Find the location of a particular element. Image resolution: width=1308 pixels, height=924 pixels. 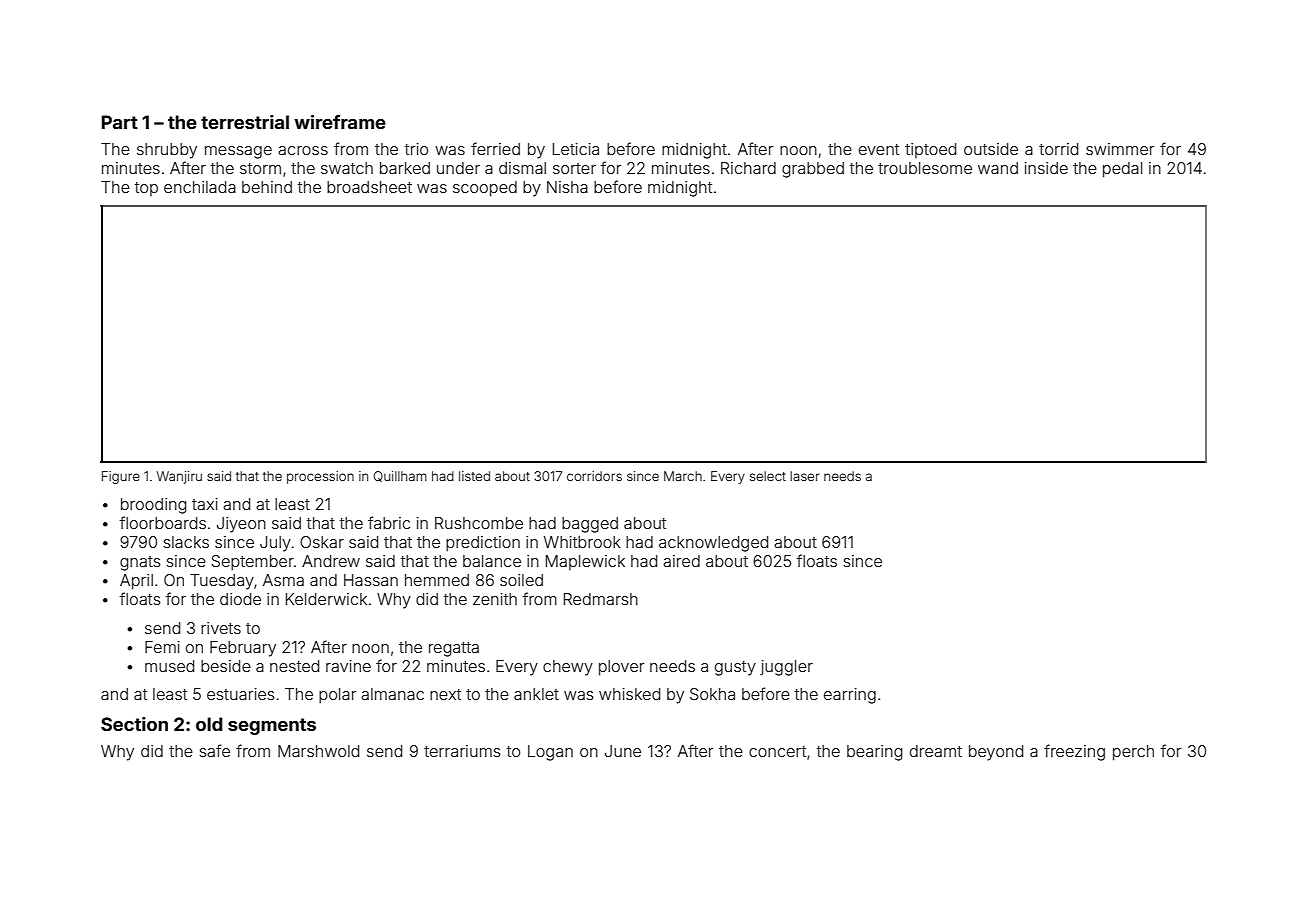

almanac is located at coordinates (392, 694).
